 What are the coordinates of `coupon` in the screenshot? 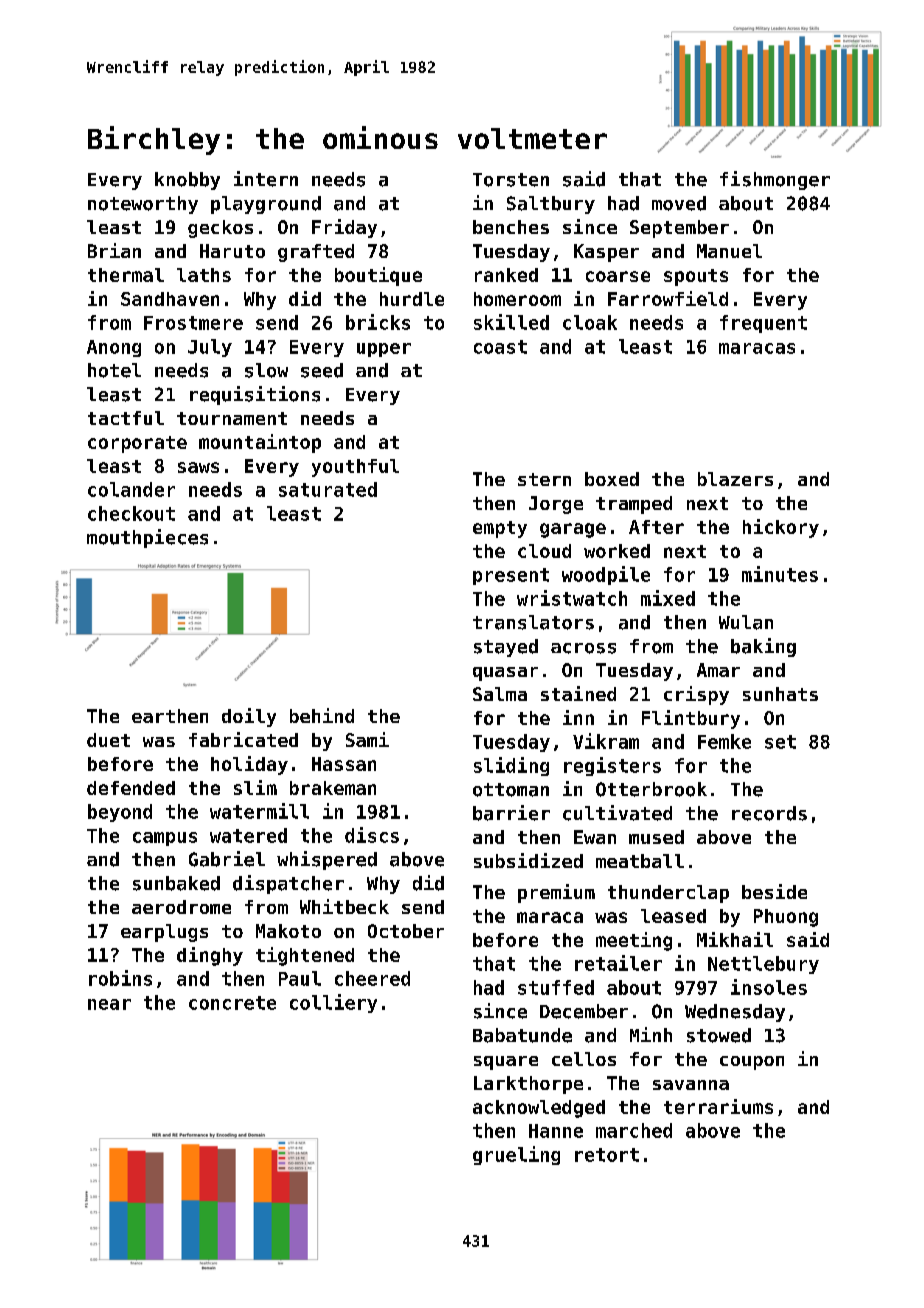 It's located at (752, 1063).
